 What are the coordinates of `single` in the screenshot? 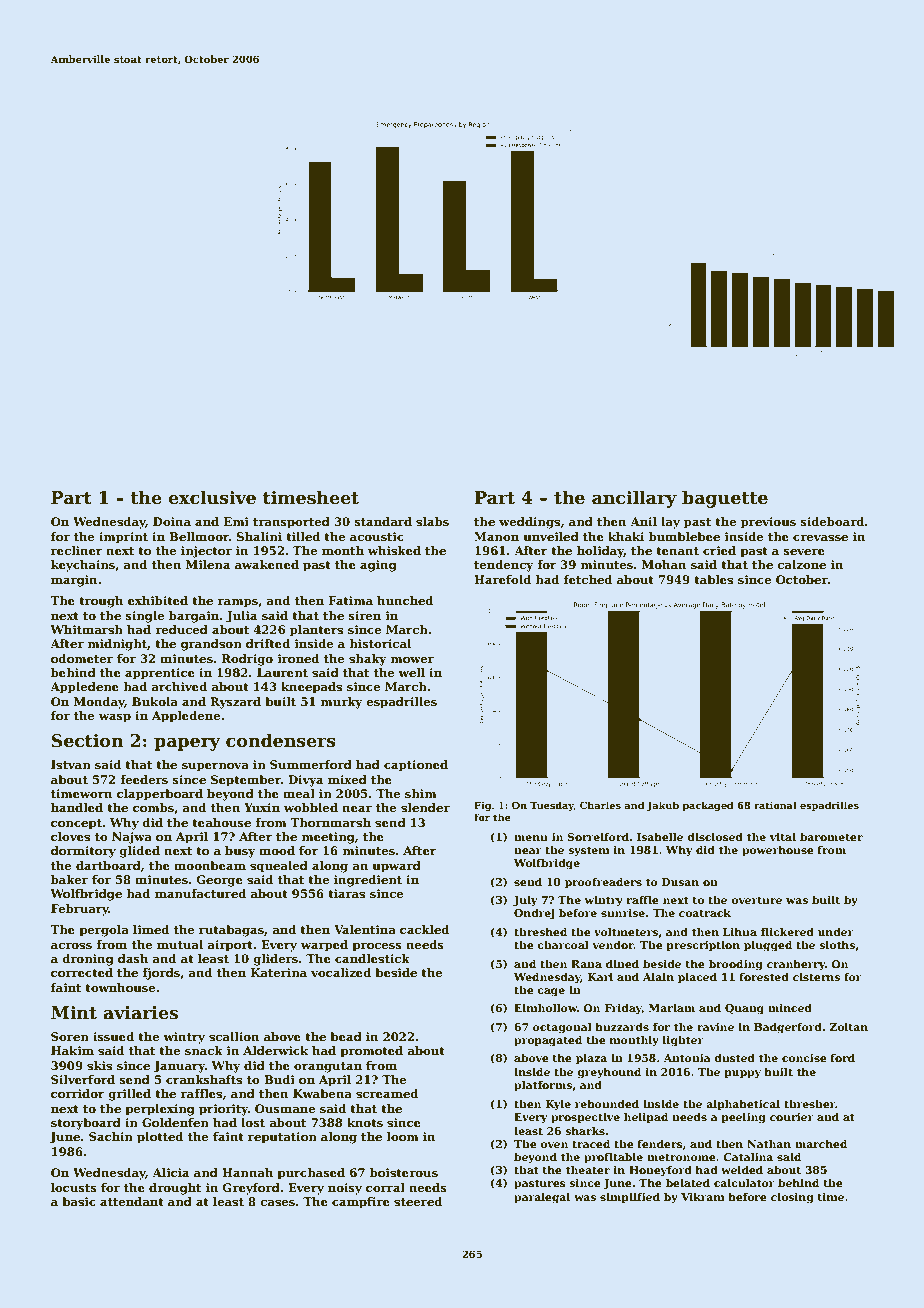 It's located at (145, 617).
